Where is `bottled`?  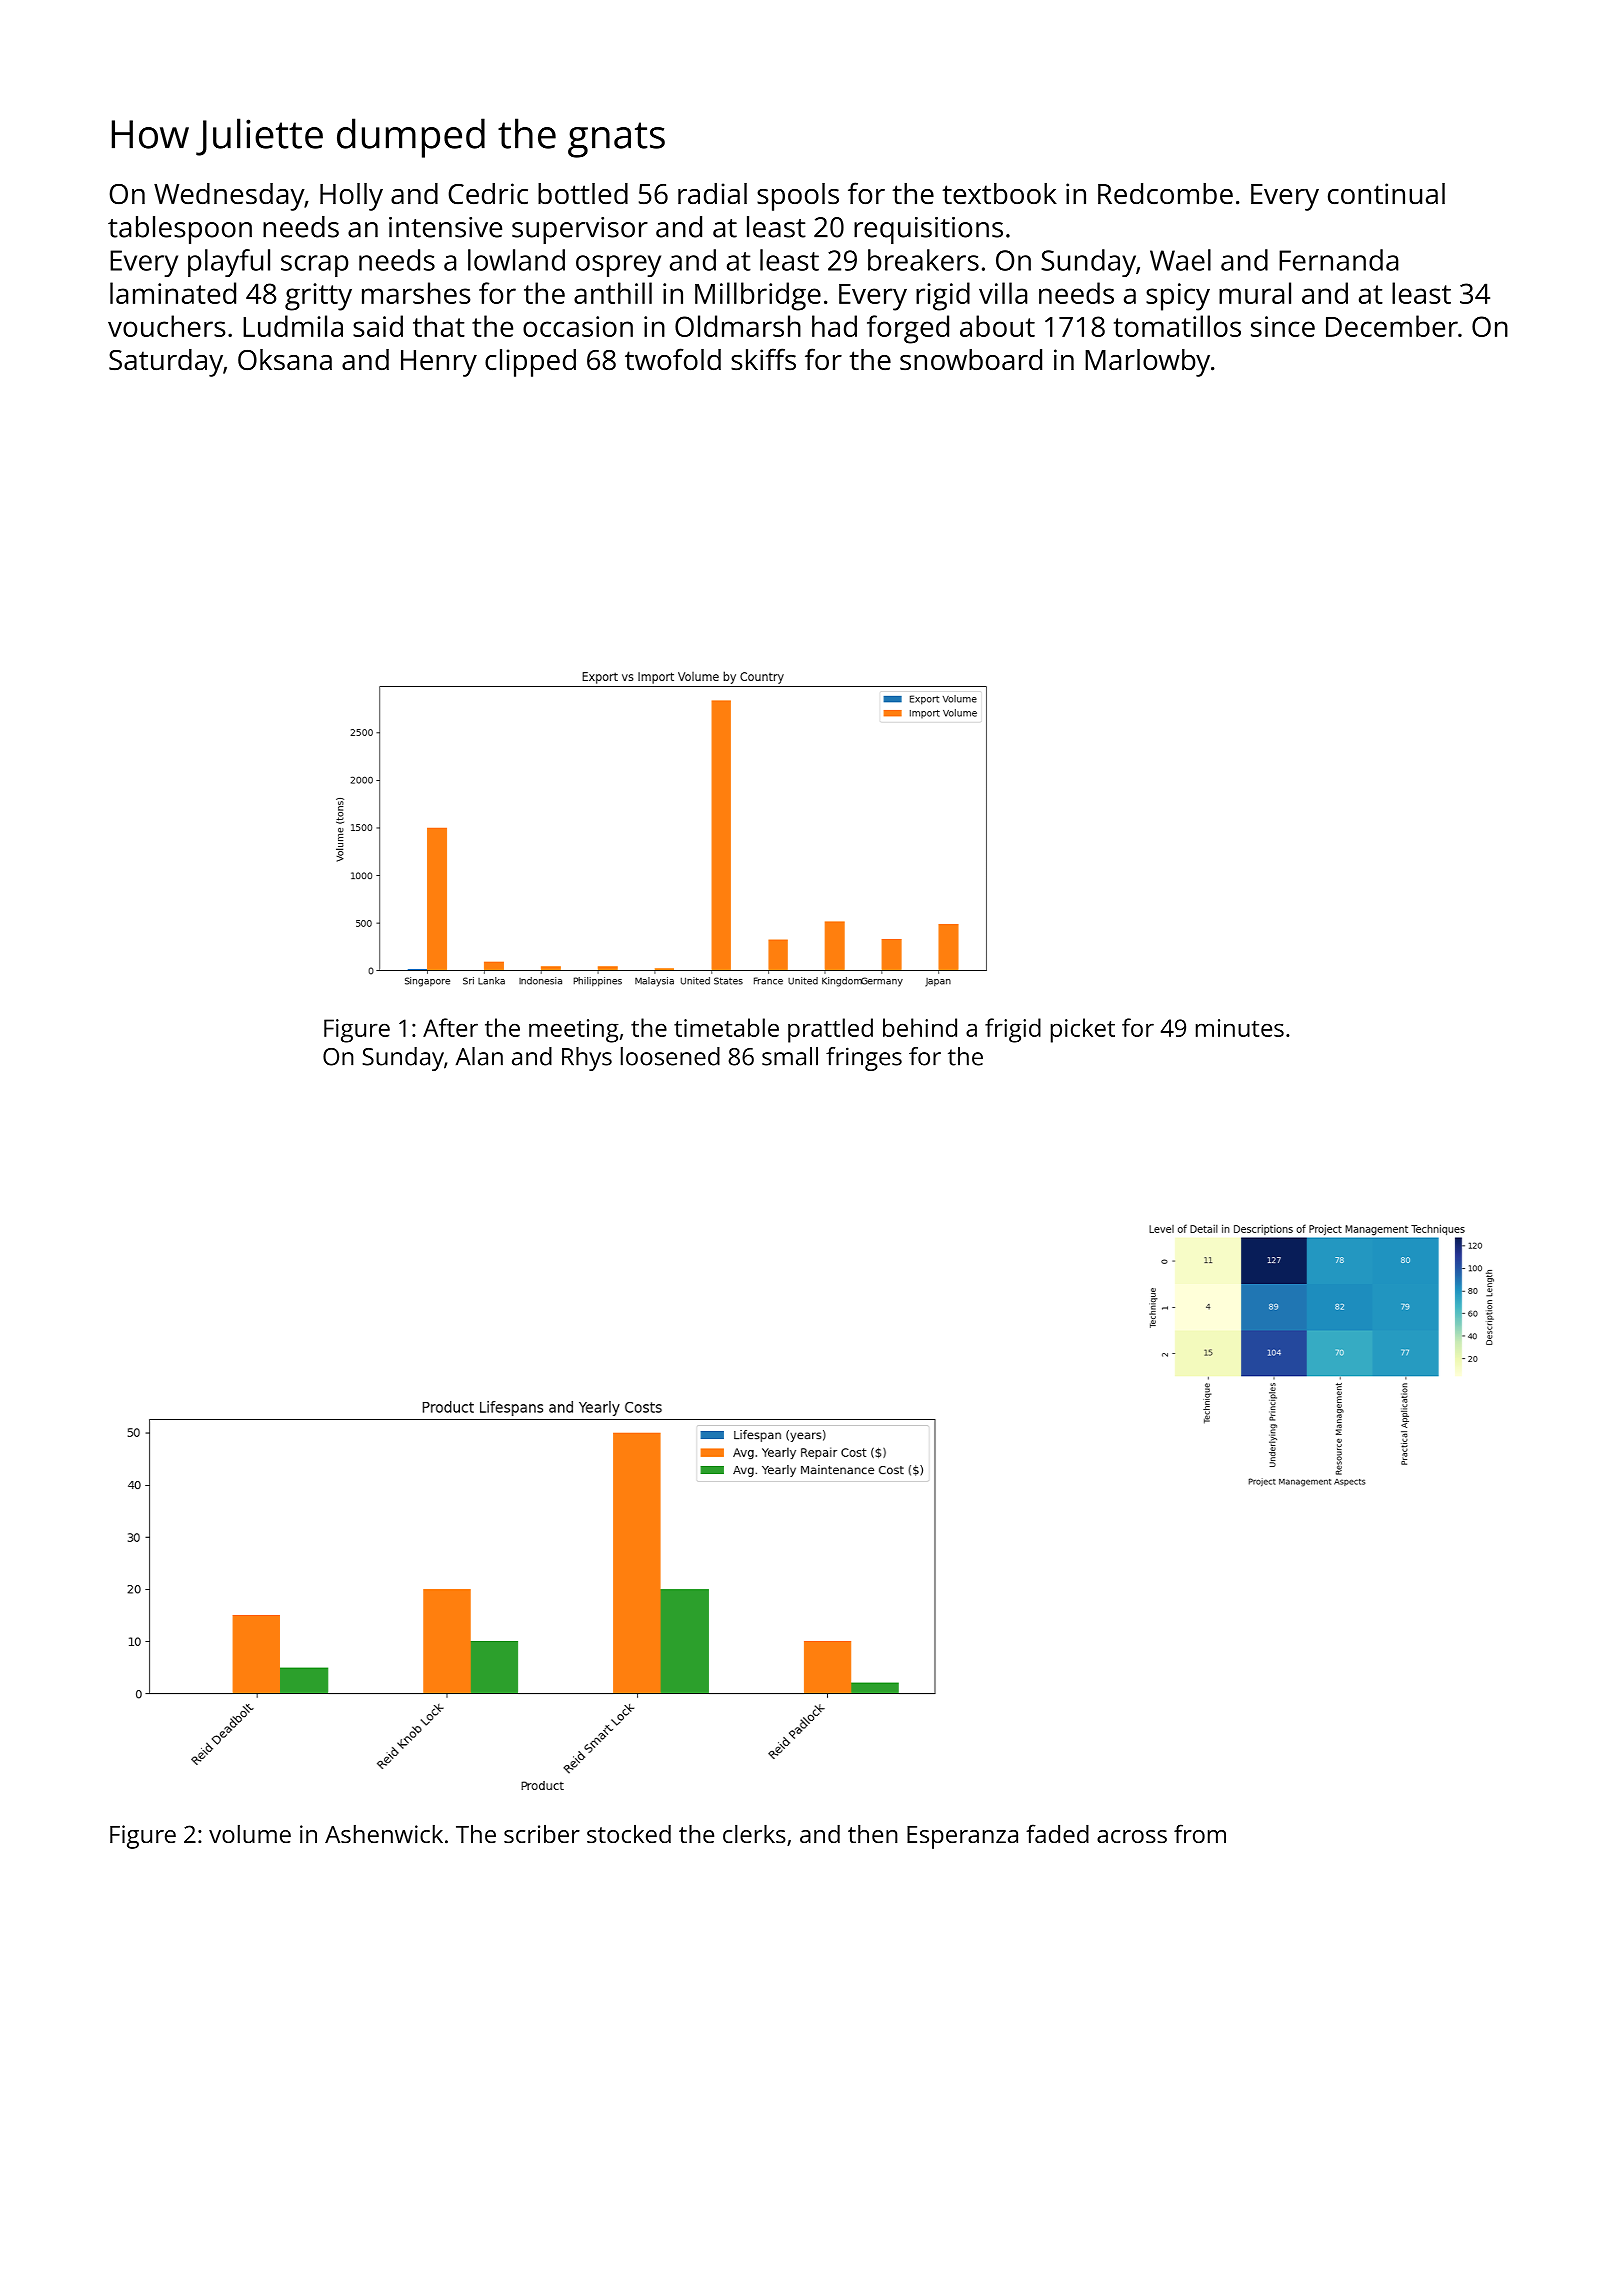 bottled is located at coordinates (583, 193).
